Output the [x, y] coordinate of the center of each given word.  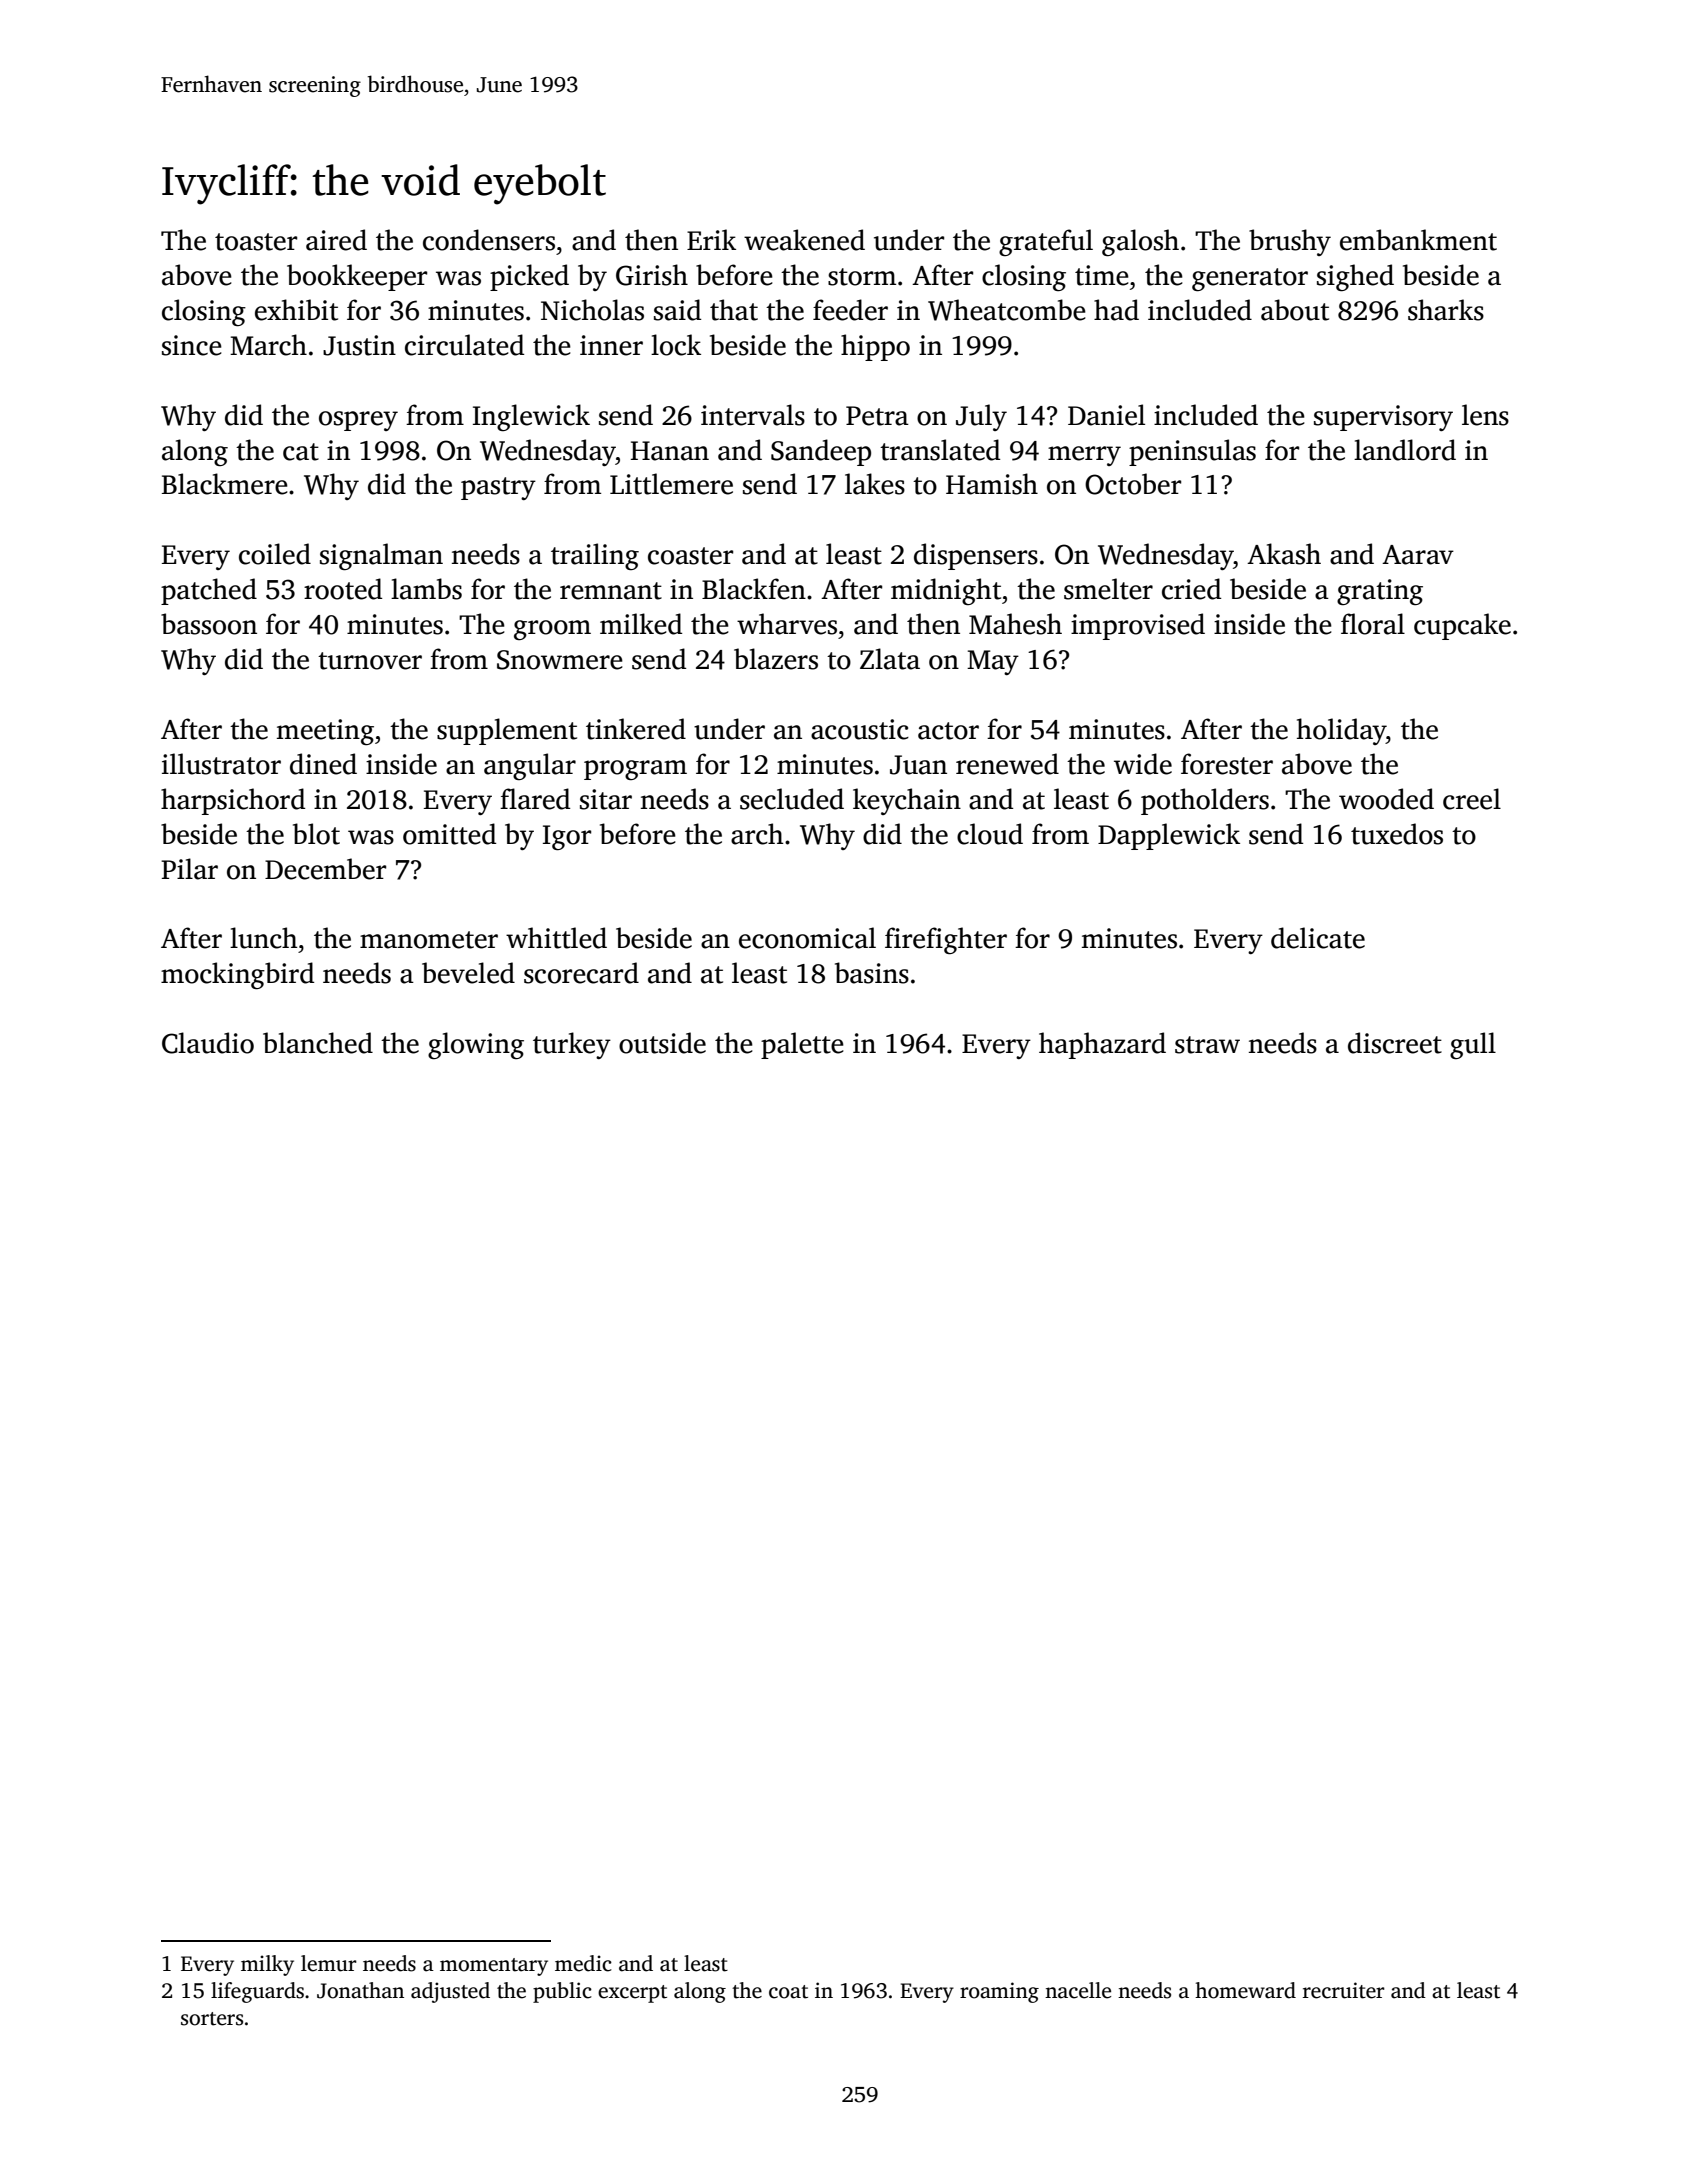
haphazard [1102, 1045]
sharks [1446, 310]
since [192, 345]
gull [1473, 1045]
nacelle [1078, 1990]
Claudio [208, 1043]
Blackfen [754, 589]
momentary [494, 1967]
